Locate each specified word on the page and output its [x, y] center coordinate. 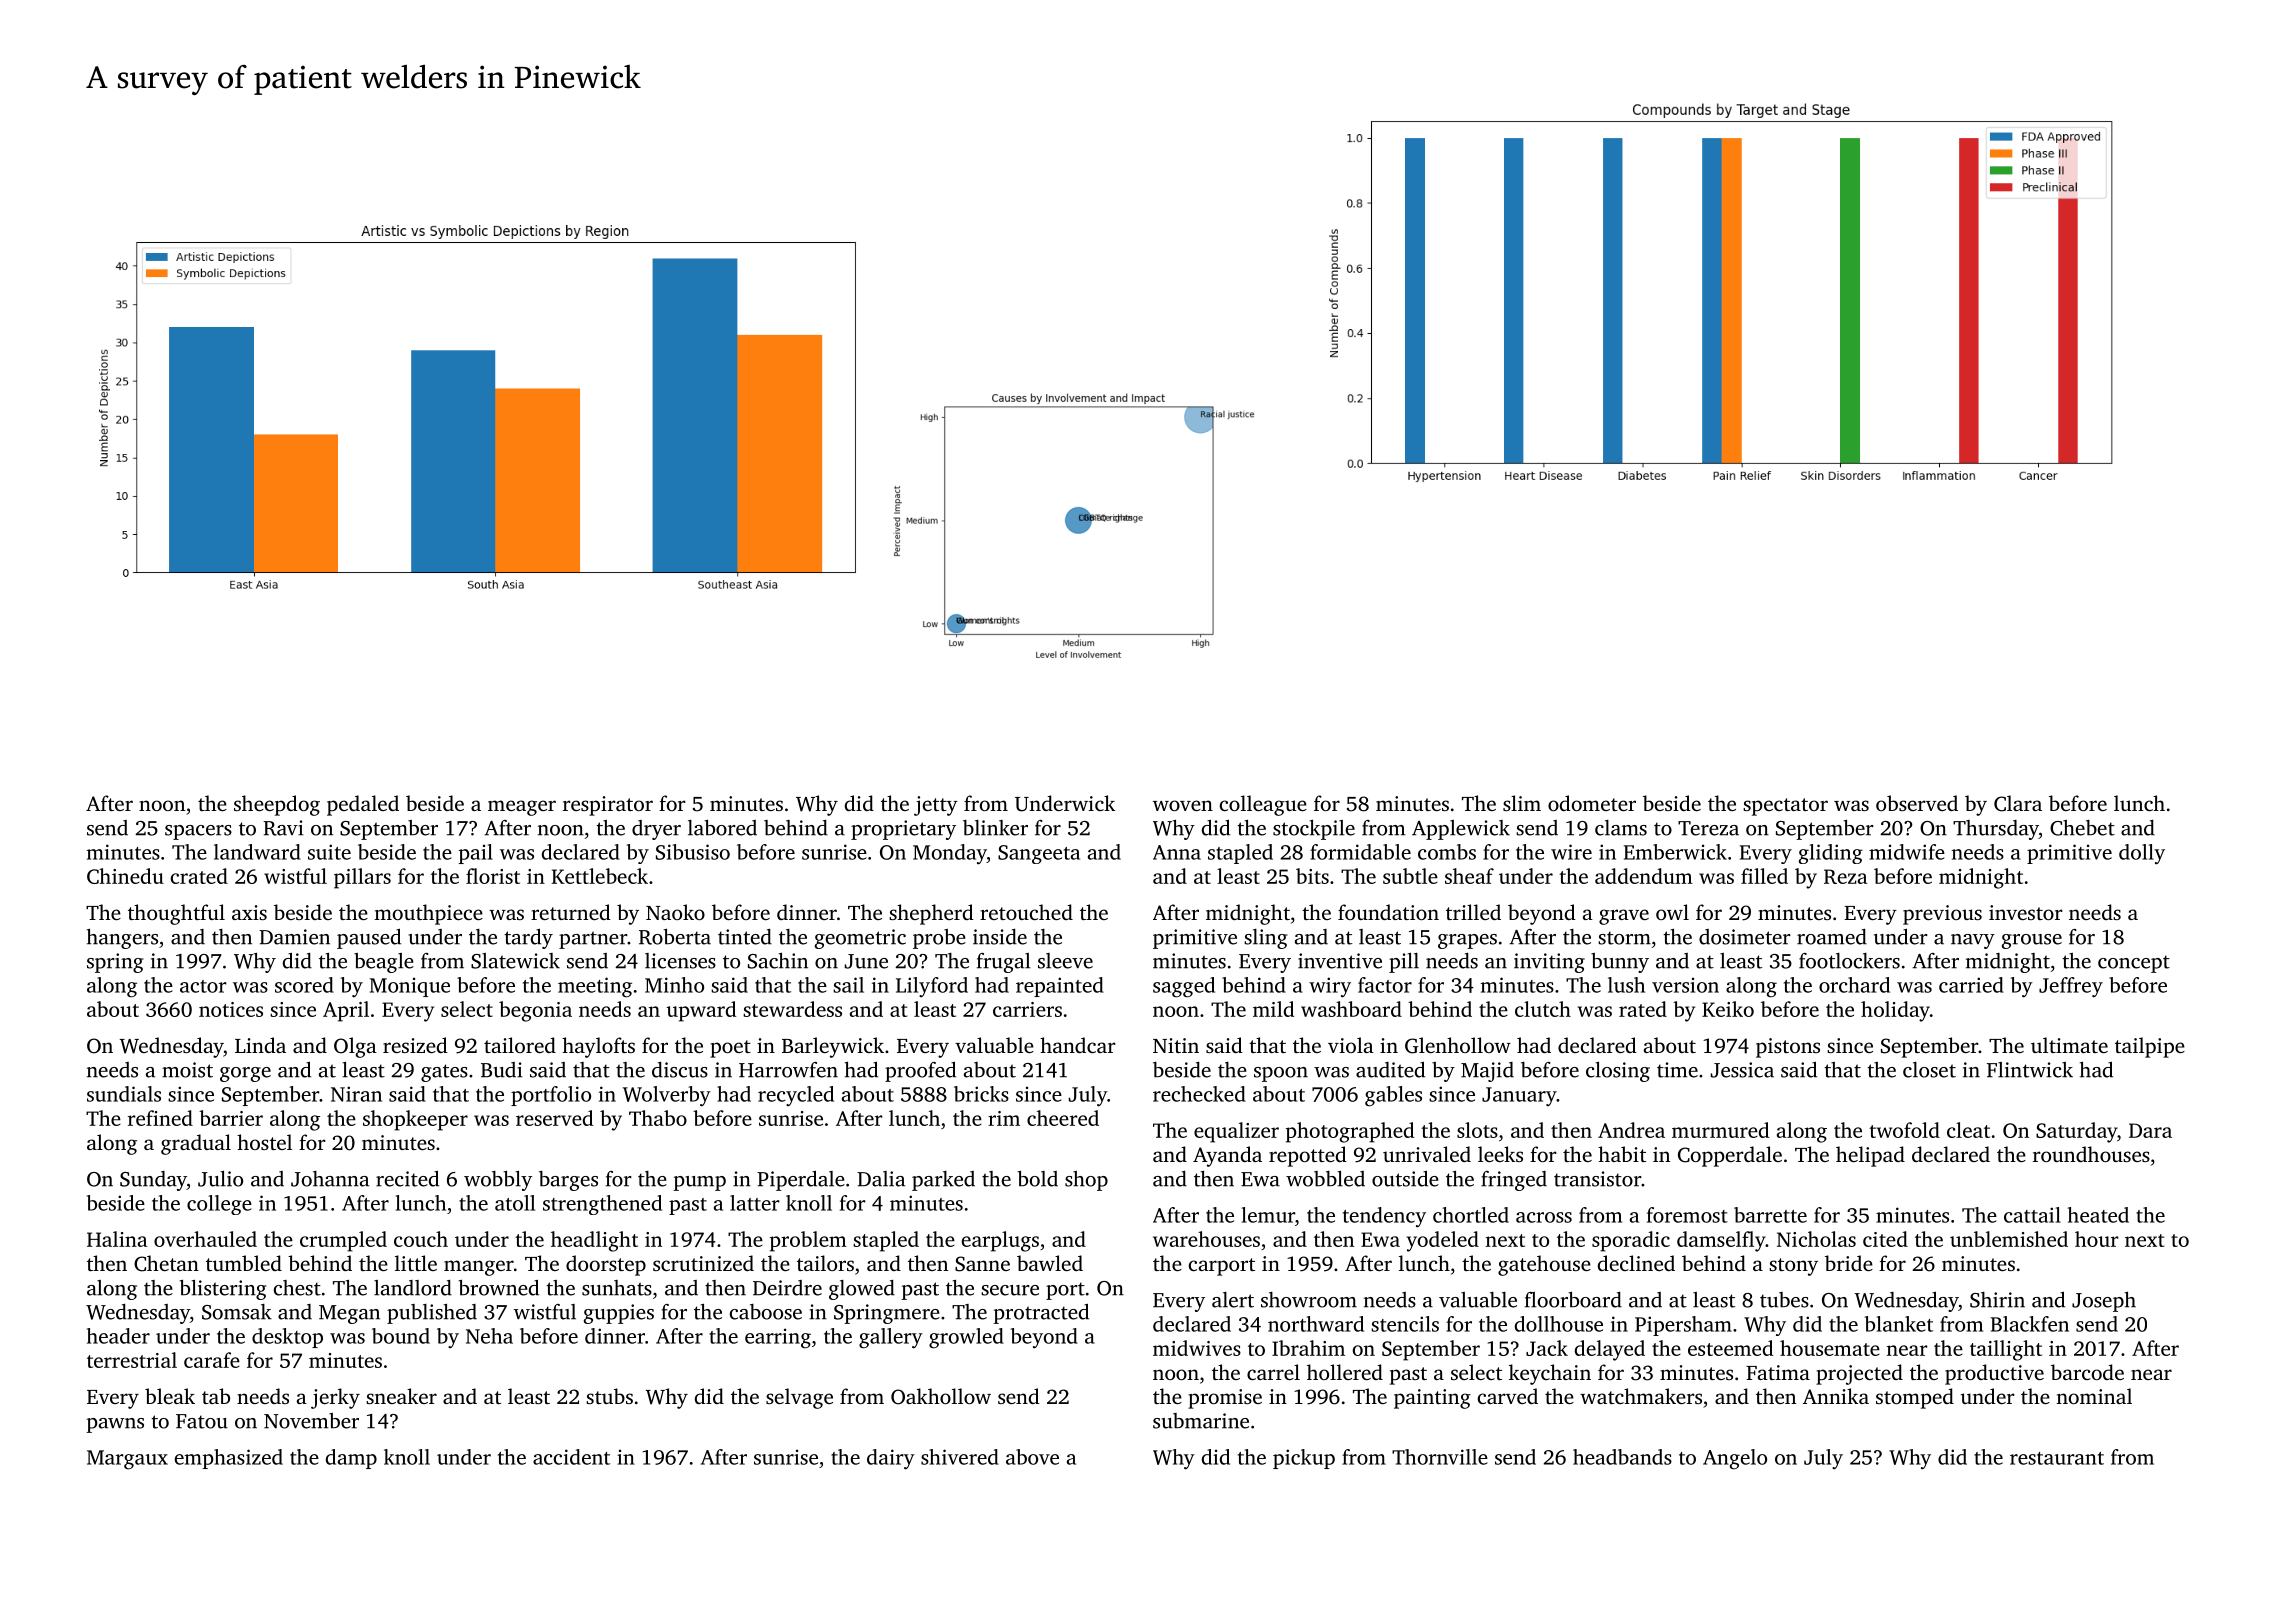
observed [1917, 803]
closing [1618, 1072]
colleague [1263, 805]
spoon [1281, 1074]
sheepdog [277, 805]
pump [699, 1183]
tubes [1784, 1300]
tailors [825, 1263]
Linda [260, 1045]
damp [351, 1459]
